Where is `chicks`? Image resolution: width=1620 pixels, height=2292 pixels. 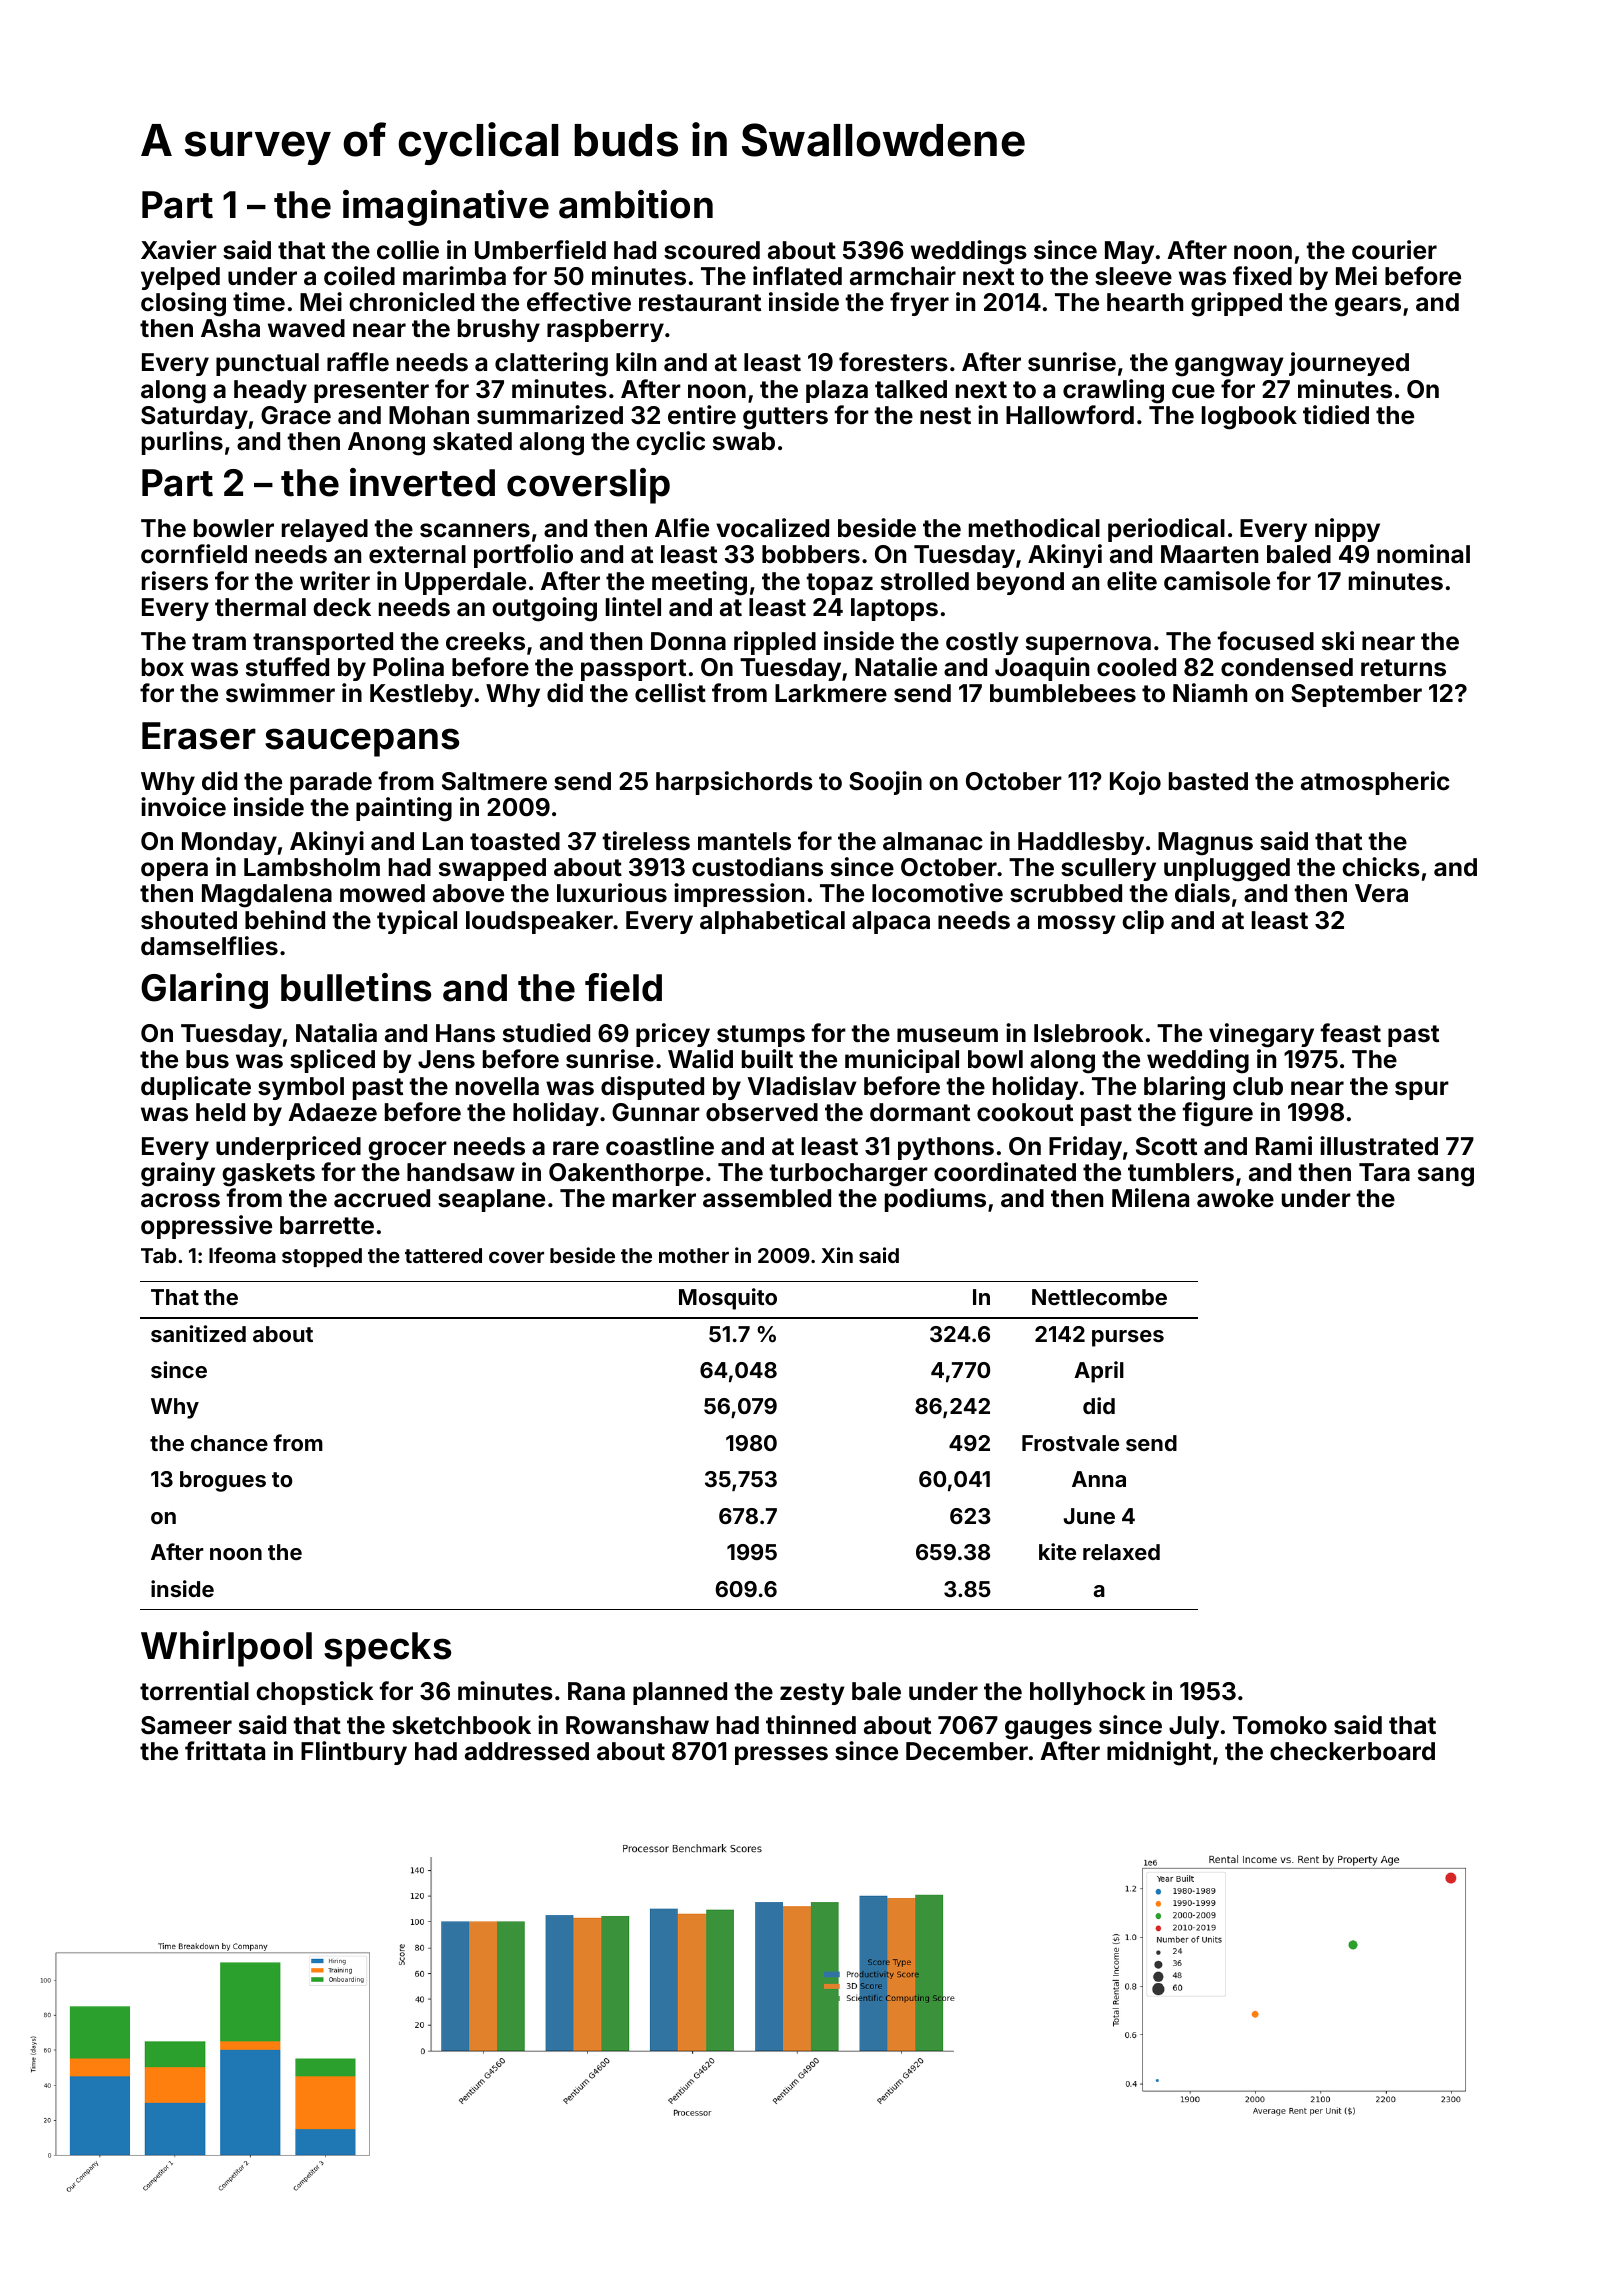
chicks is located at coordinates (1381, 867).
